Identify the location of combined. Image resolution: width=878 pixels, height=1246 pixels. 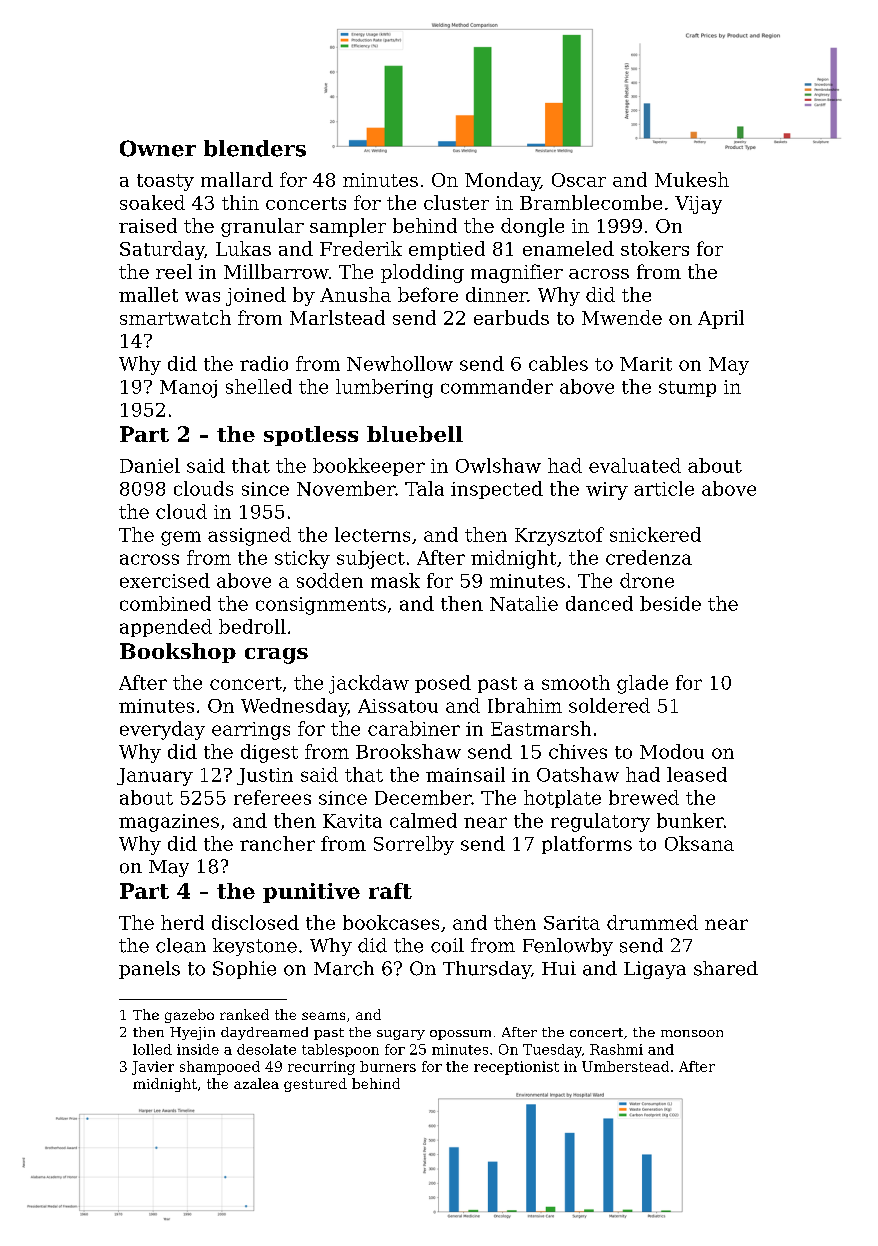
(165, 603).
